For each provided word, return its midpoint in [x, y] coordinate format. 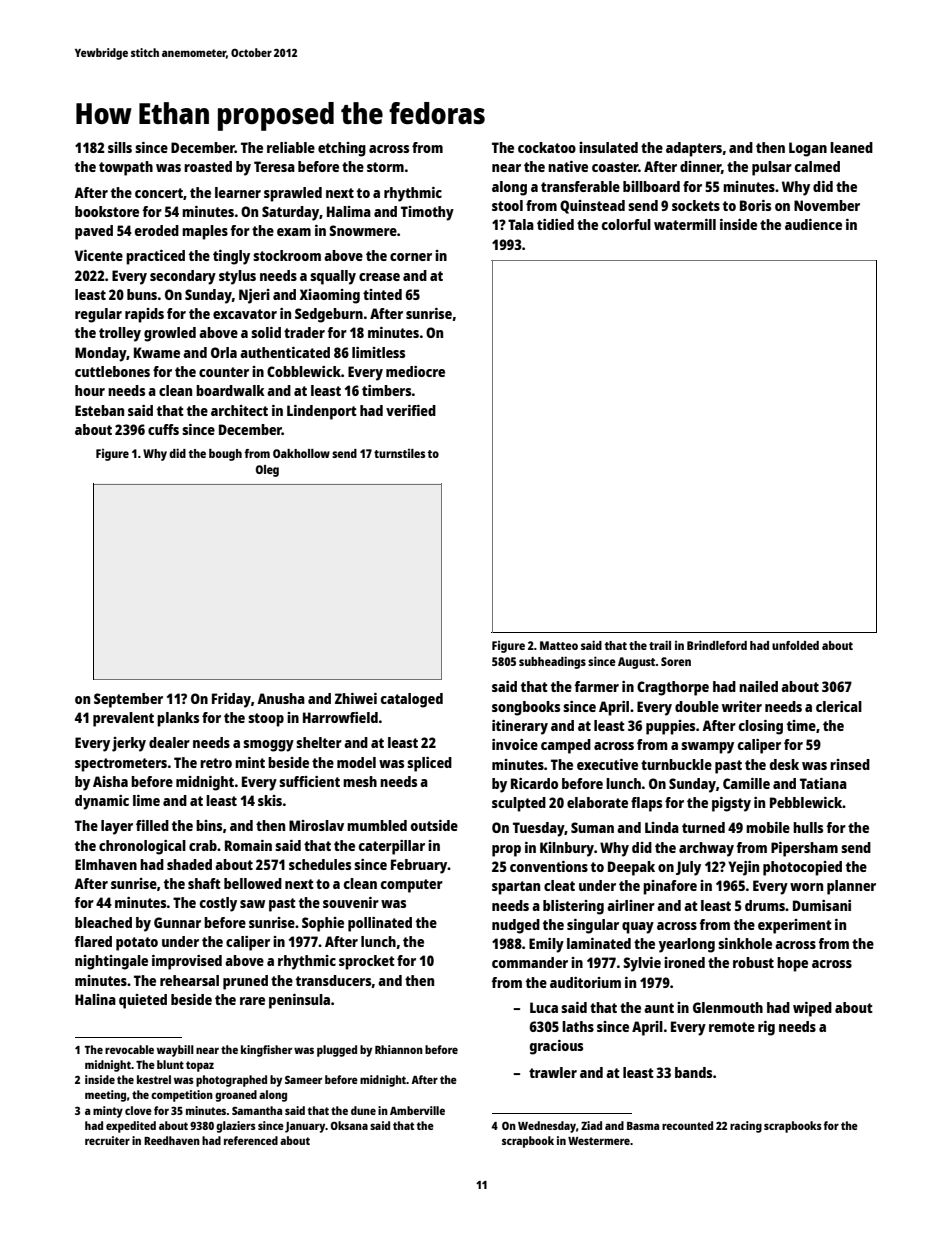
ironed [684, 962]
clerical [839, 706]
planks [178, 719]
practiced [155, 257]
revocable [129, 1049]
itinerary [520, 727]
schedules [320, 864]
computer [412, 886]
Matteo [559, 645]
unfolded [795, 645]
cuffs [163, 429]
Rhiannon [399, 1049]
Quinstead [592, 207]
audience [813, 224]
